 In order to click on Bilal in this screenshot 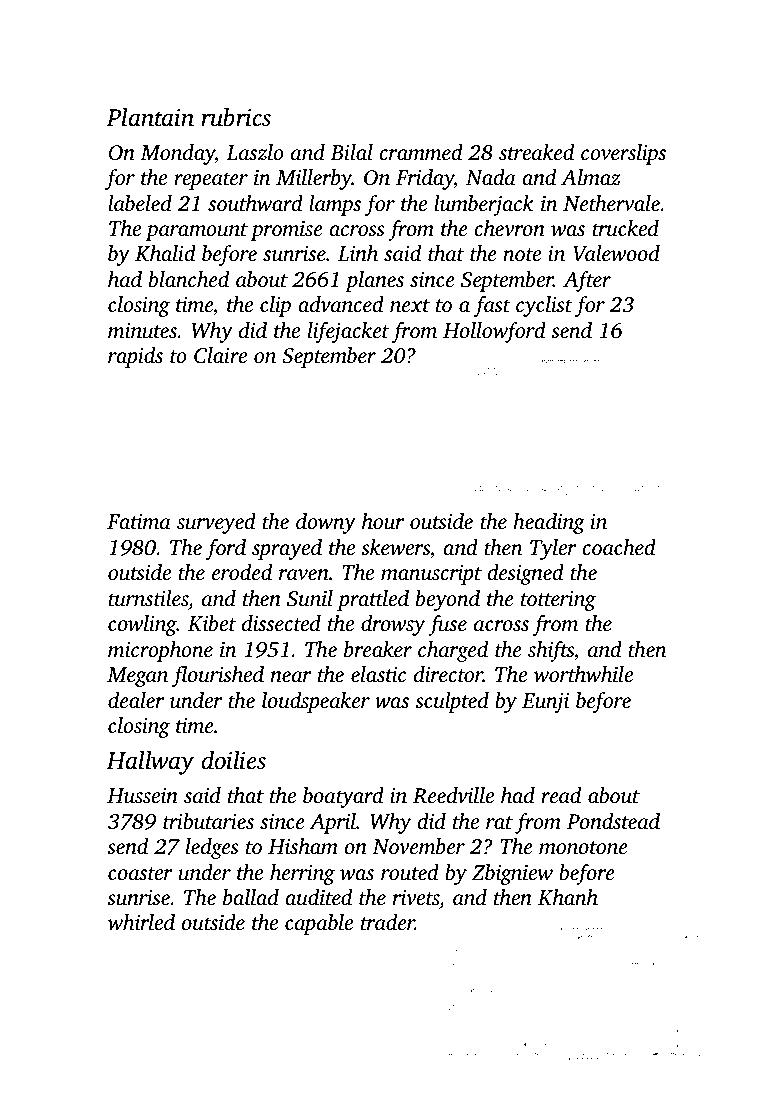, I will do `click(351, 152)`.
